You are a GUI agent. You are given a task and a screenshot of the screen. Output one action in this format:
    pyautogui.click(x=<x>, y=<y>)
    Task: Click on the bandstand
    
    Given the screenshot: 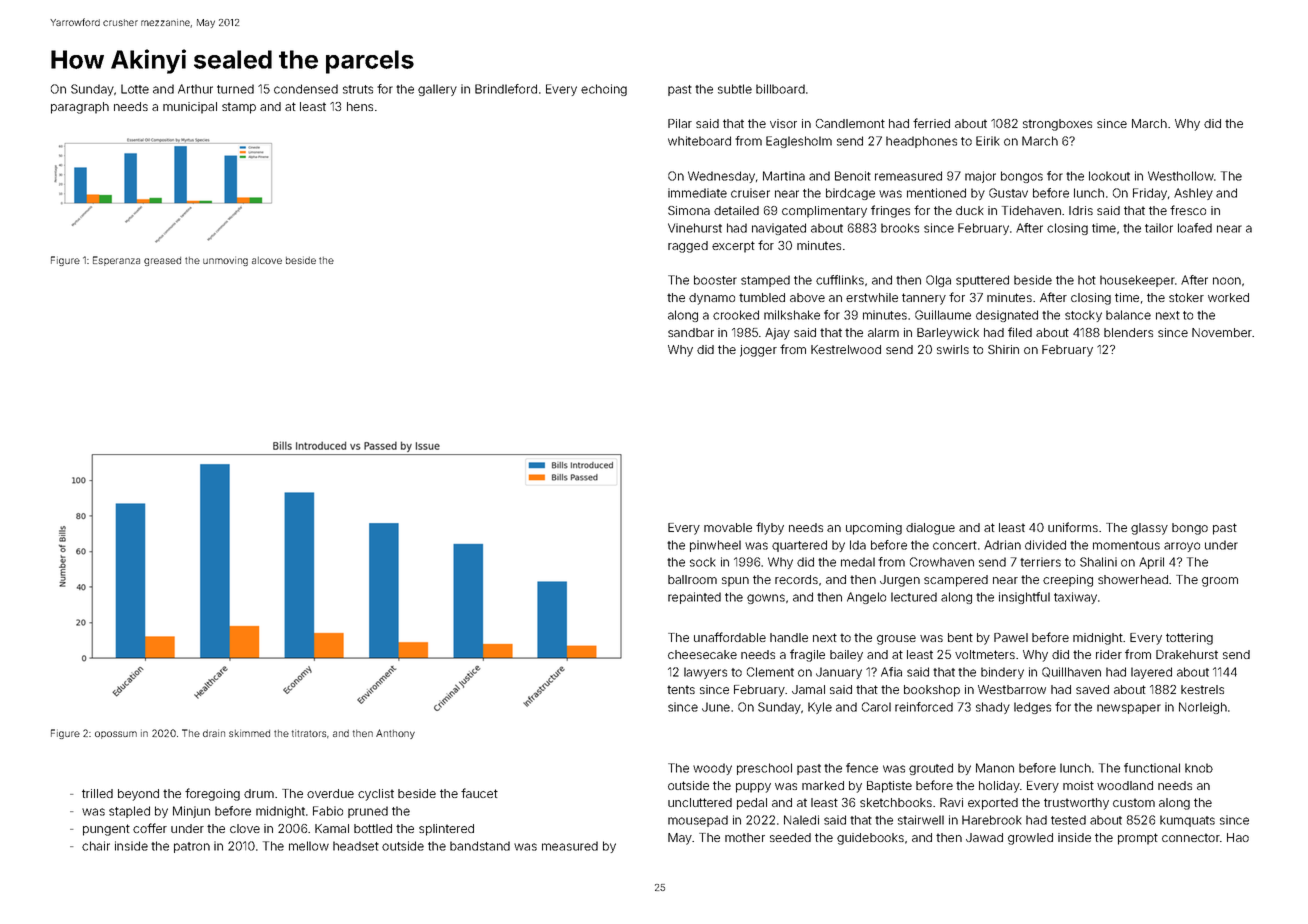 What is the action you would take?
    pyautogui.click(x=480, y=846)
